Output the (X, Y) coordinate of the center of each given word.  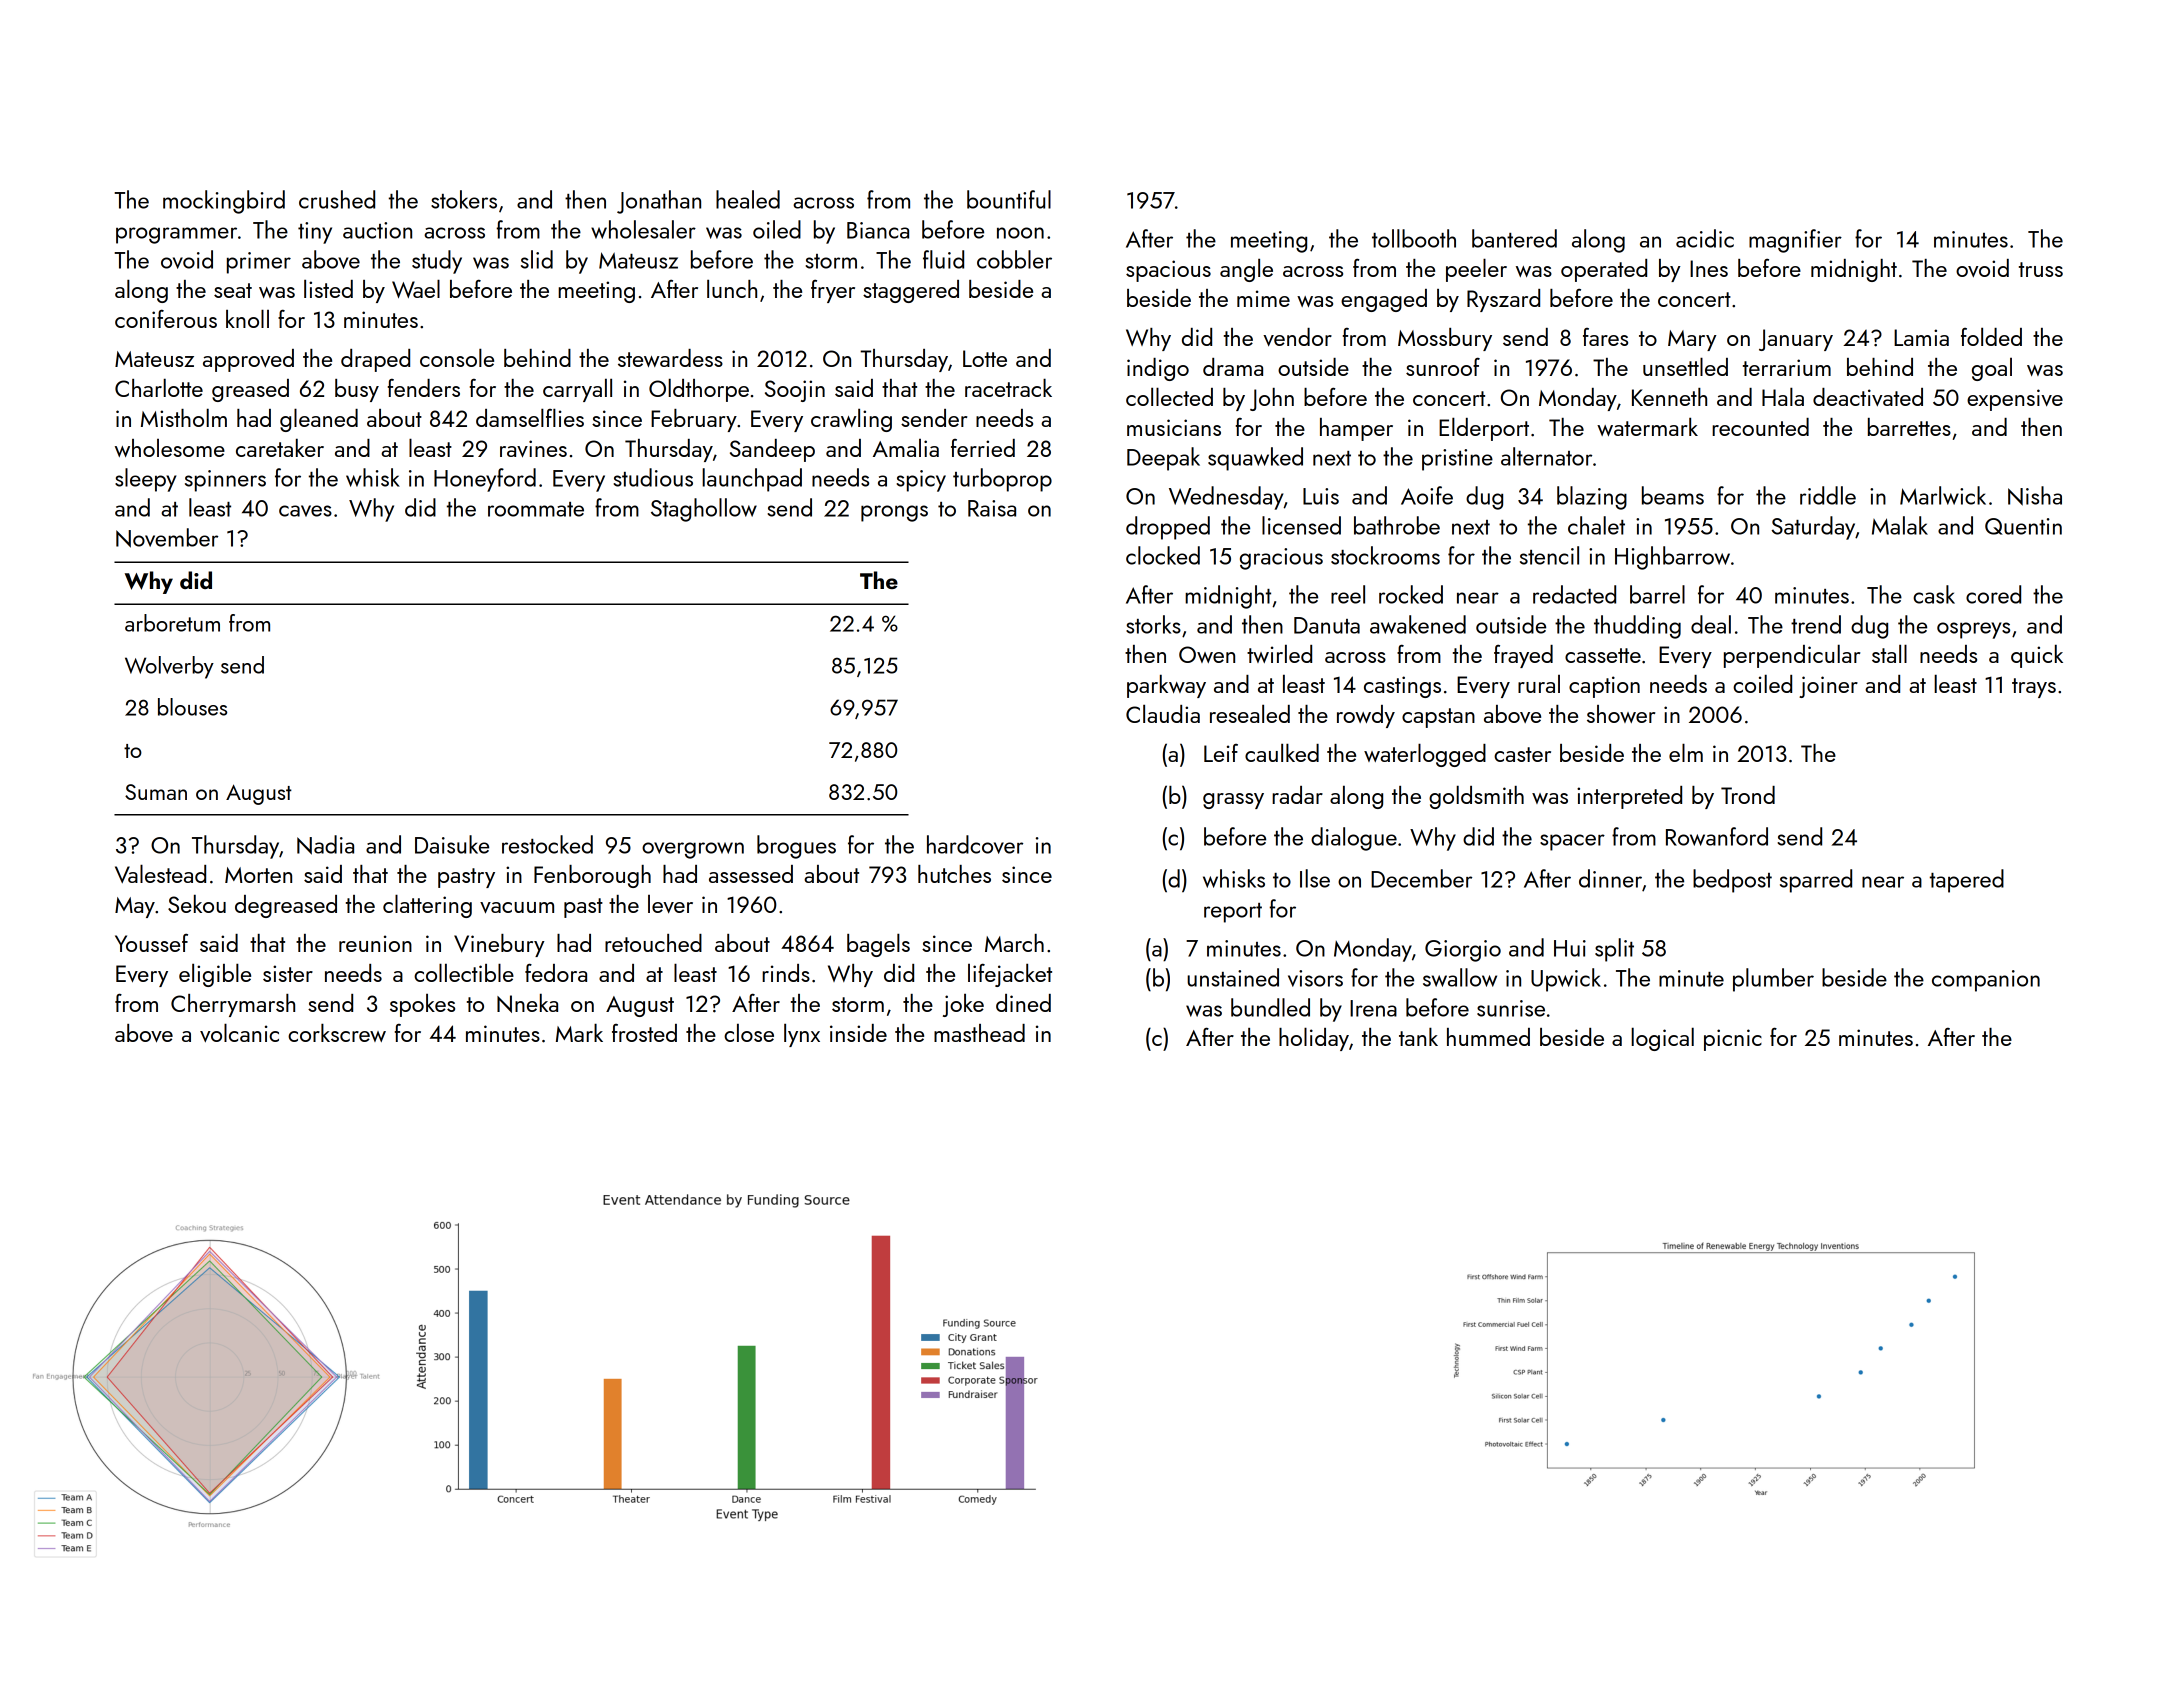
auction (377, 230)
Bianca (878, 230)
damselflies (530, 417)
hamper (1356, 429)
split (1614, 950)
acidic (1705, 238)
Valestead (160, 873)
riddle (1828, 495)
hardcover (975, 844)
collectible (464, 972)
